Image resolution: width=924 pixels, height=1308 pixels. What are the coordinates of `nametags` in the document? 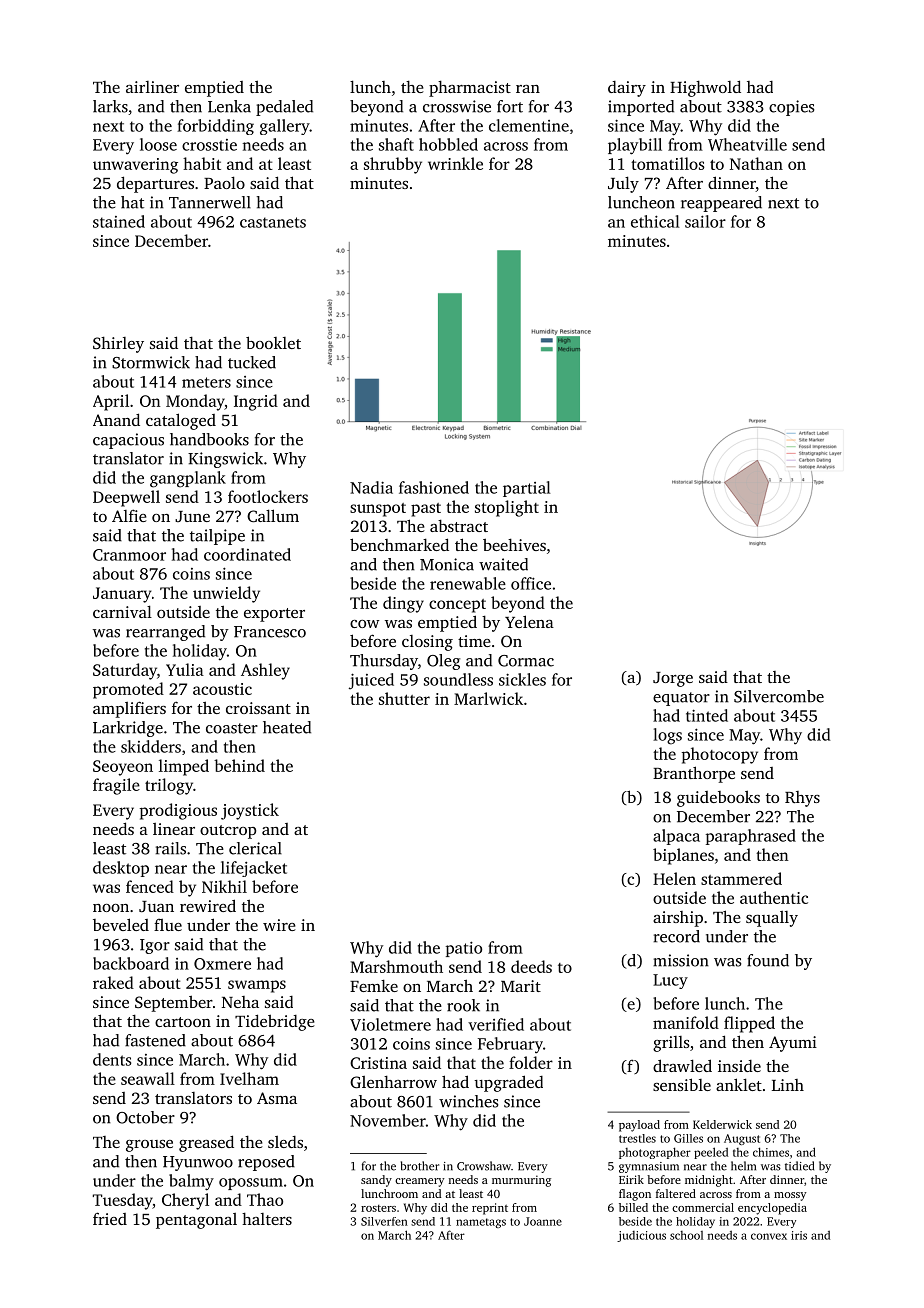 It's located at (481, 1223).
